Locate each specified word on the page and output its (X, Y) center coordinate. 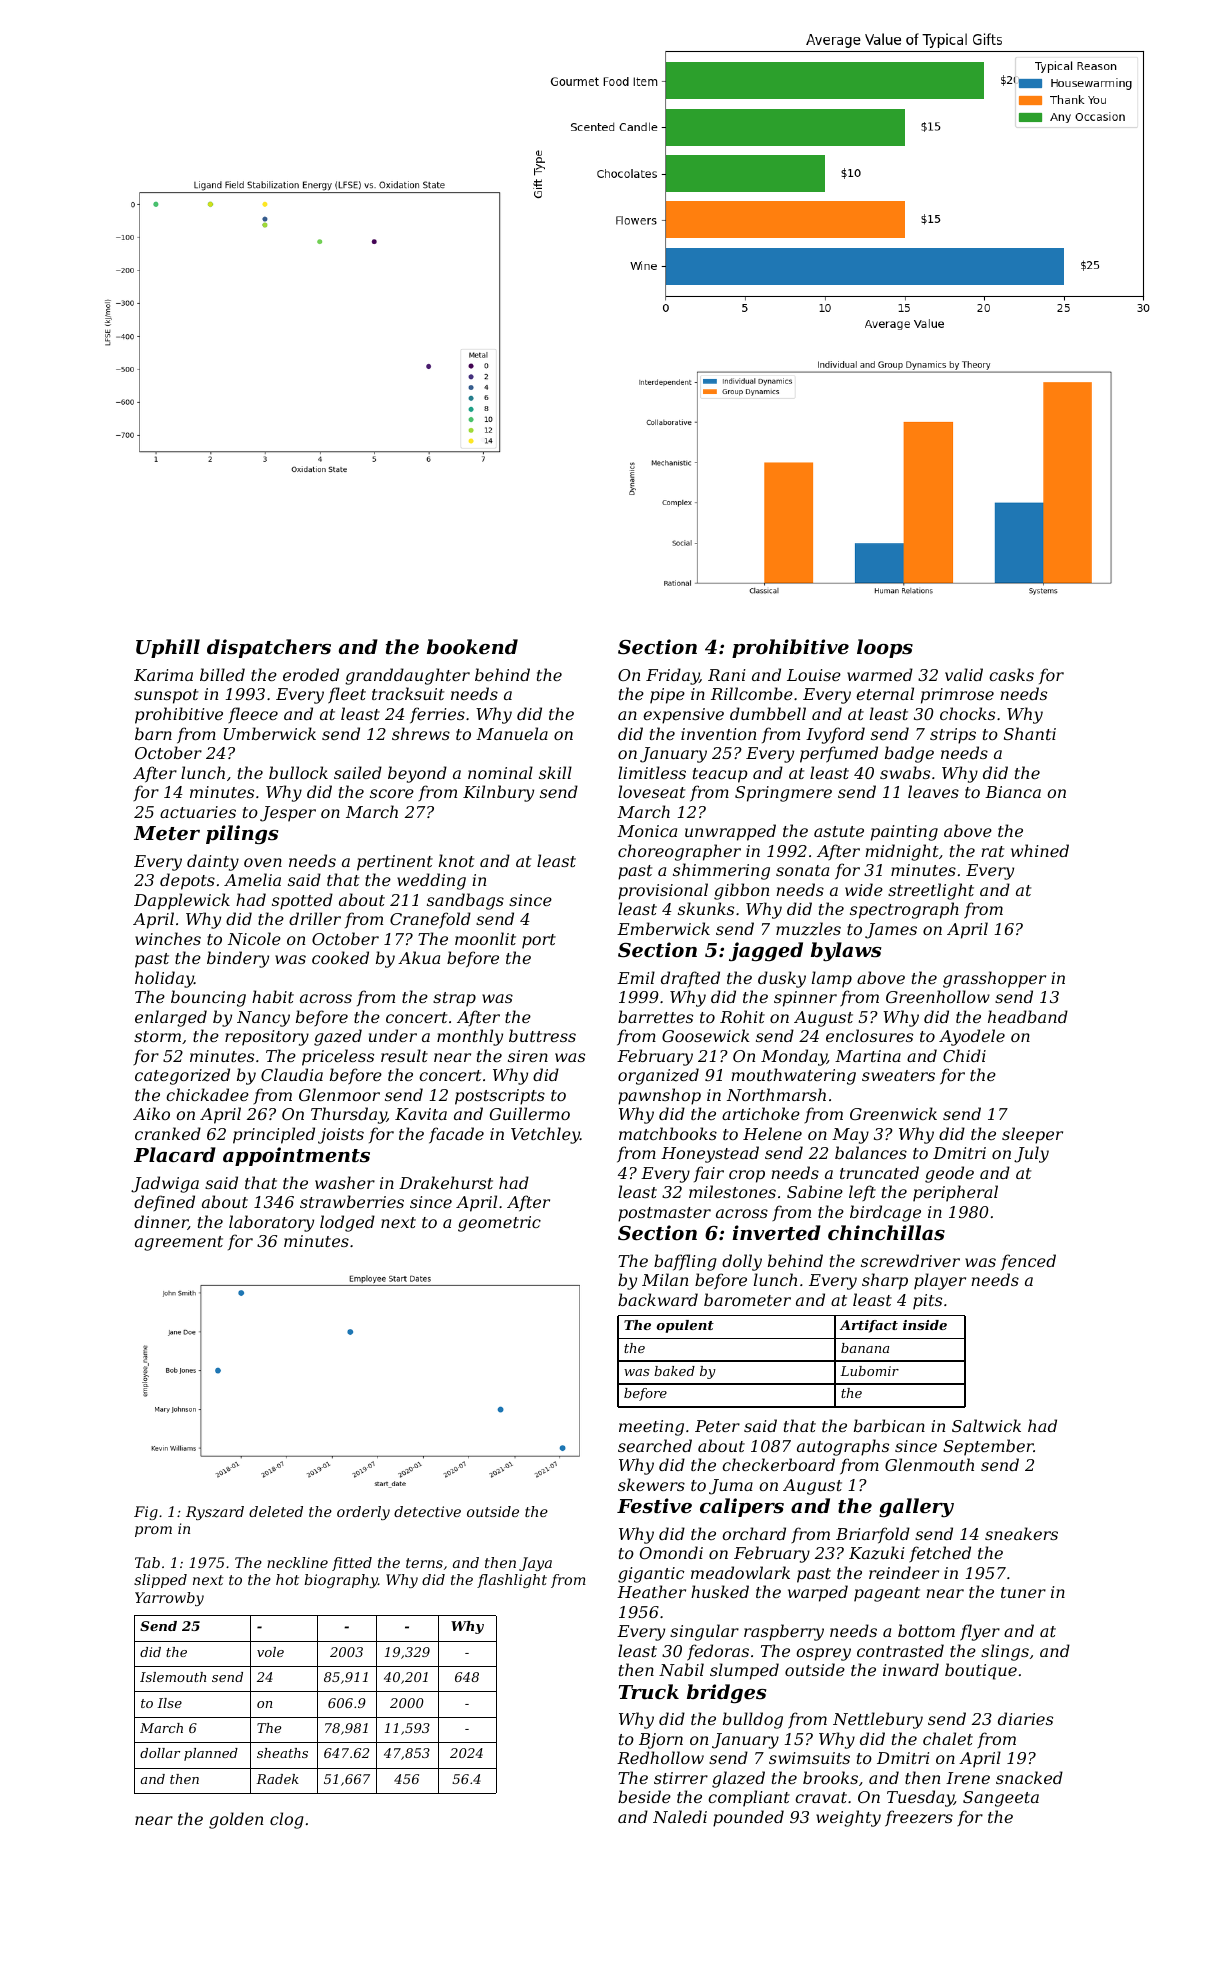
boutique (981, 1671)
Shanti (1030, 733)
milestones (732, 1191)
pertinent (395, 863)
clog (287, 1820)
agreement (179, 1243)
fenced (1028, 1262)
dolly (742, 1262)
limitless (652, 772)
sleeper (1032, 1135)
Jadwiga (165, 1184)
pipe (667, 696)
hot (287, 1579)
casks (1011, 674)
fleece (253, 715)
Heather (651, 1591)
